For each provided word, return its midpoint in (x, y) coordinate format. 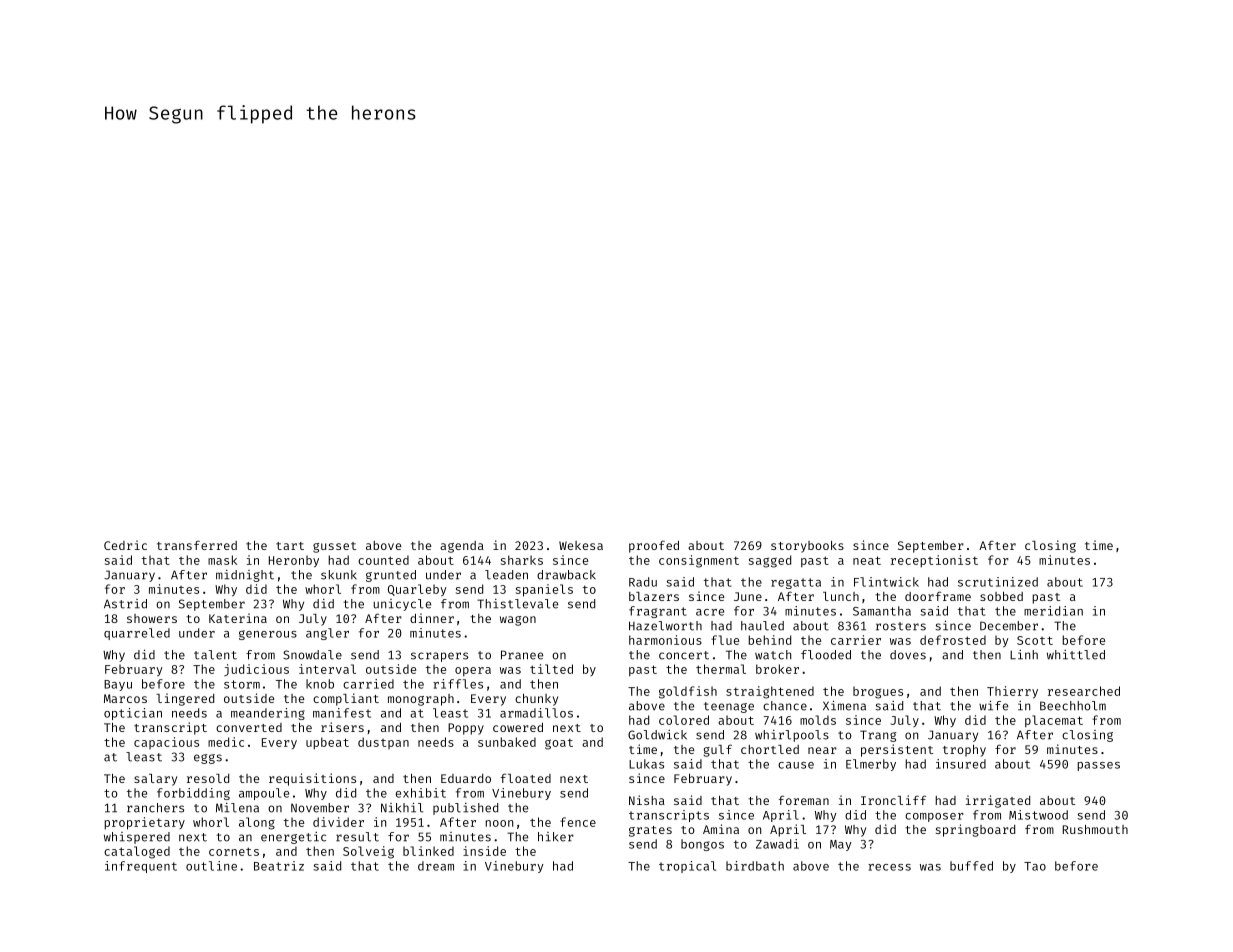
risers (342, 727)
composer (934, 817)
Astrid (125, 604)
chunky (536, 700)
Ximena (844, 705)
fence (578, 822)
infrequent (141, 867)
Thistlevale (517, 604)
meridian (1053, 611)
